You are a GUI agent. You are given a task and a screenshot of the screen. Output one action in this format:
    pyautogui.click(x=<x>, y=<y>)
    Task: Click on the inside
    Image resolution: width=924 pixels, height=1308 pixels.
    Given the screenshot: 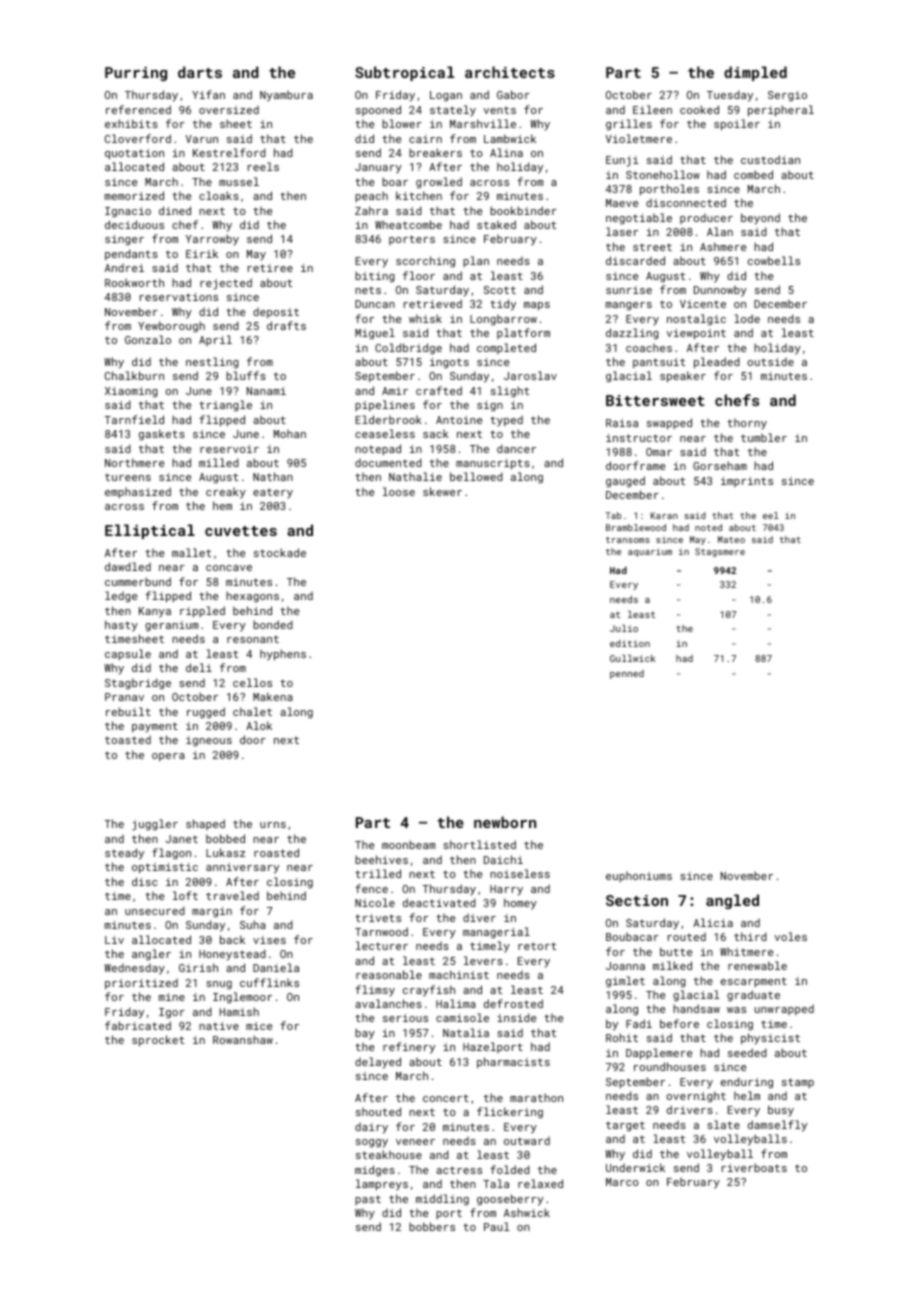 What is the action you would take?
    pyautogui.click(x=516, y=1017)
